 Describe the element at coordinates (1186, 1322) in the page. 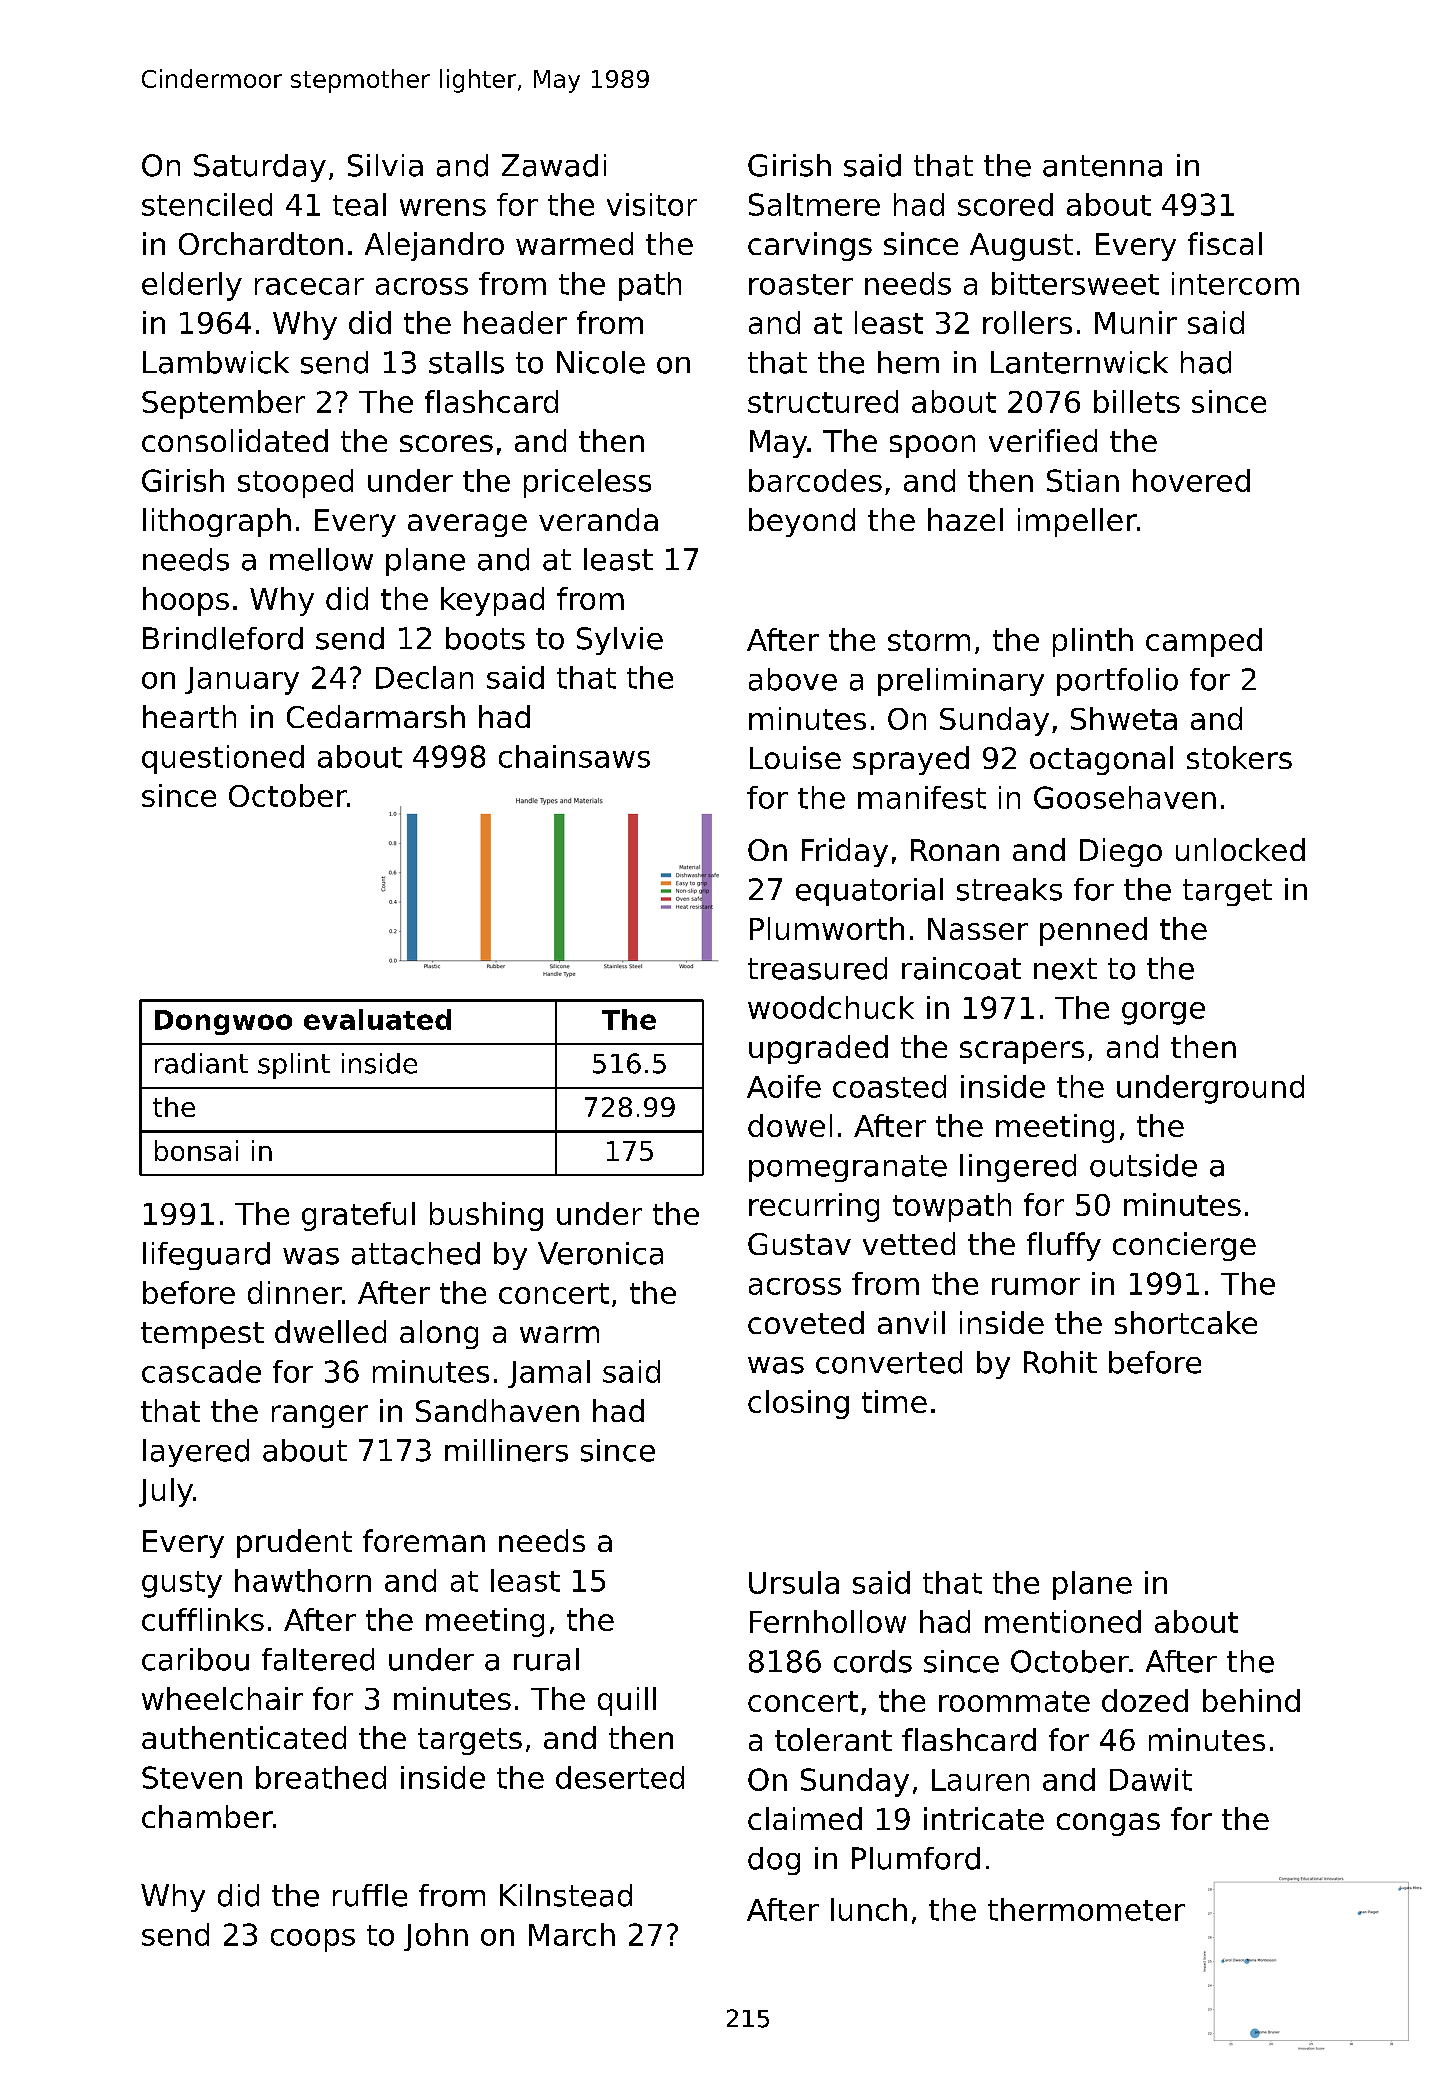

I see `shortcake` at that location.
